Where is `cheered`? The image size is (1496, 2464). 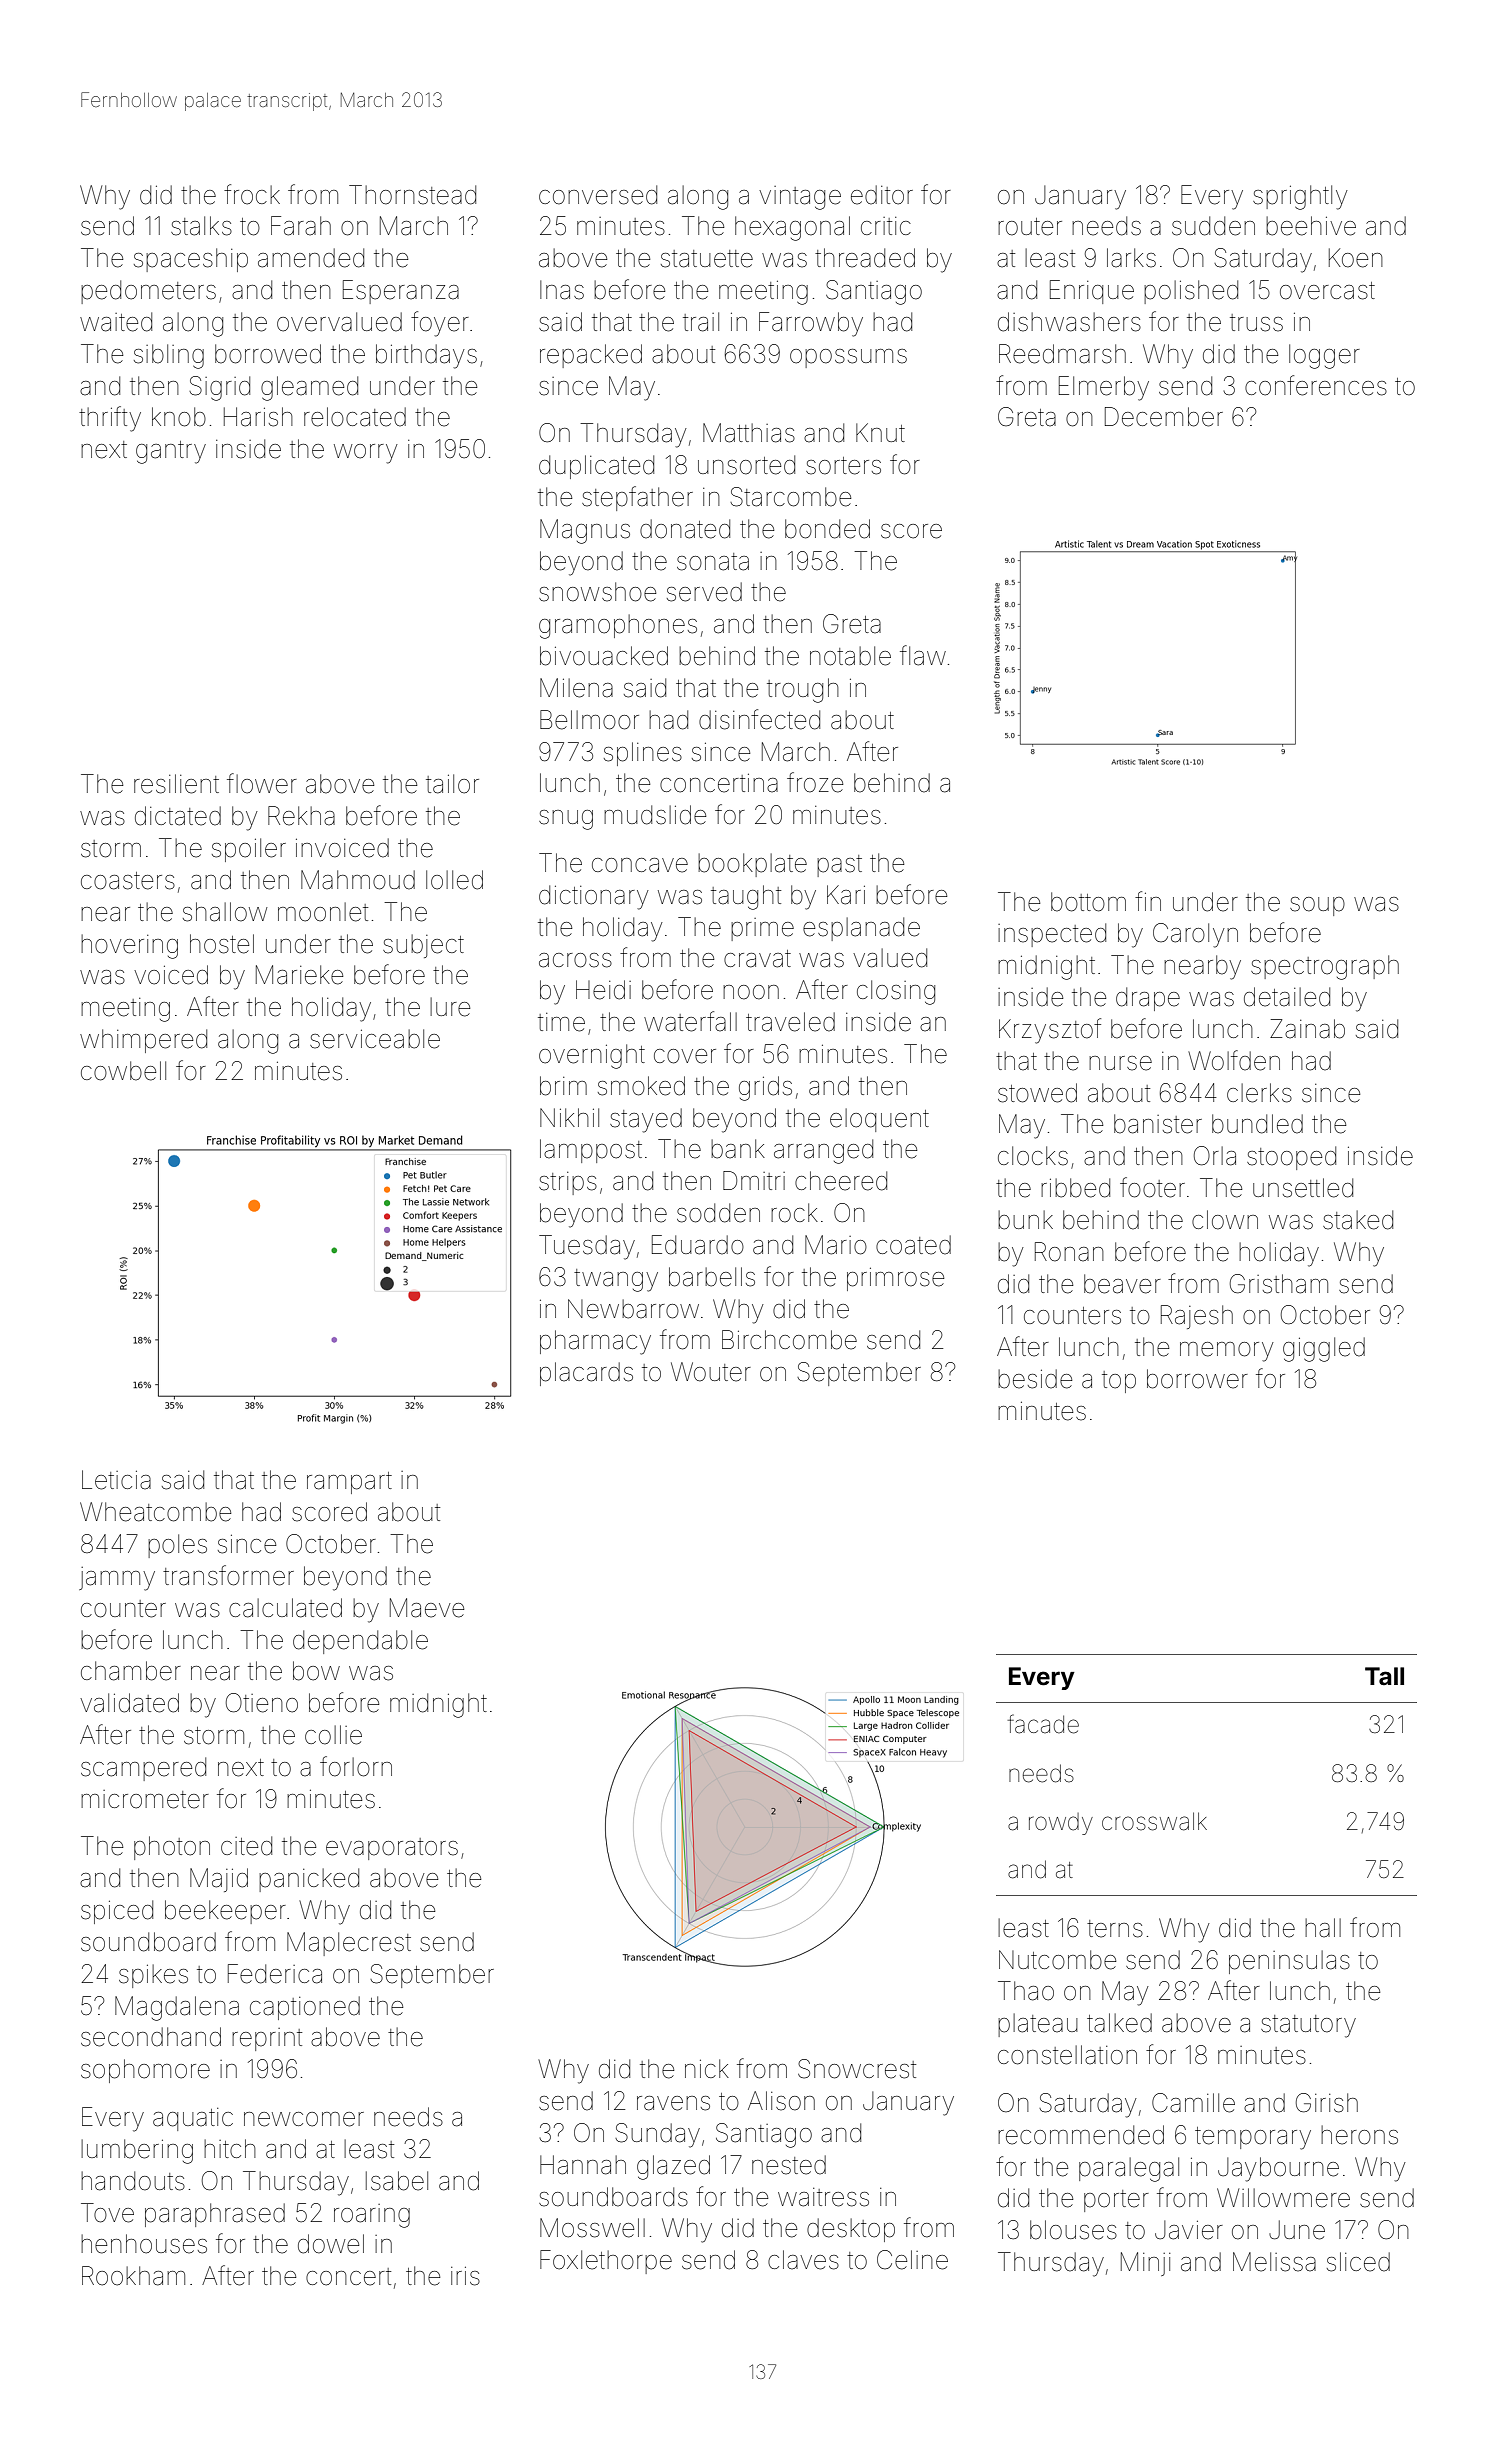
cheered is located at coordinates (841, 1181).
